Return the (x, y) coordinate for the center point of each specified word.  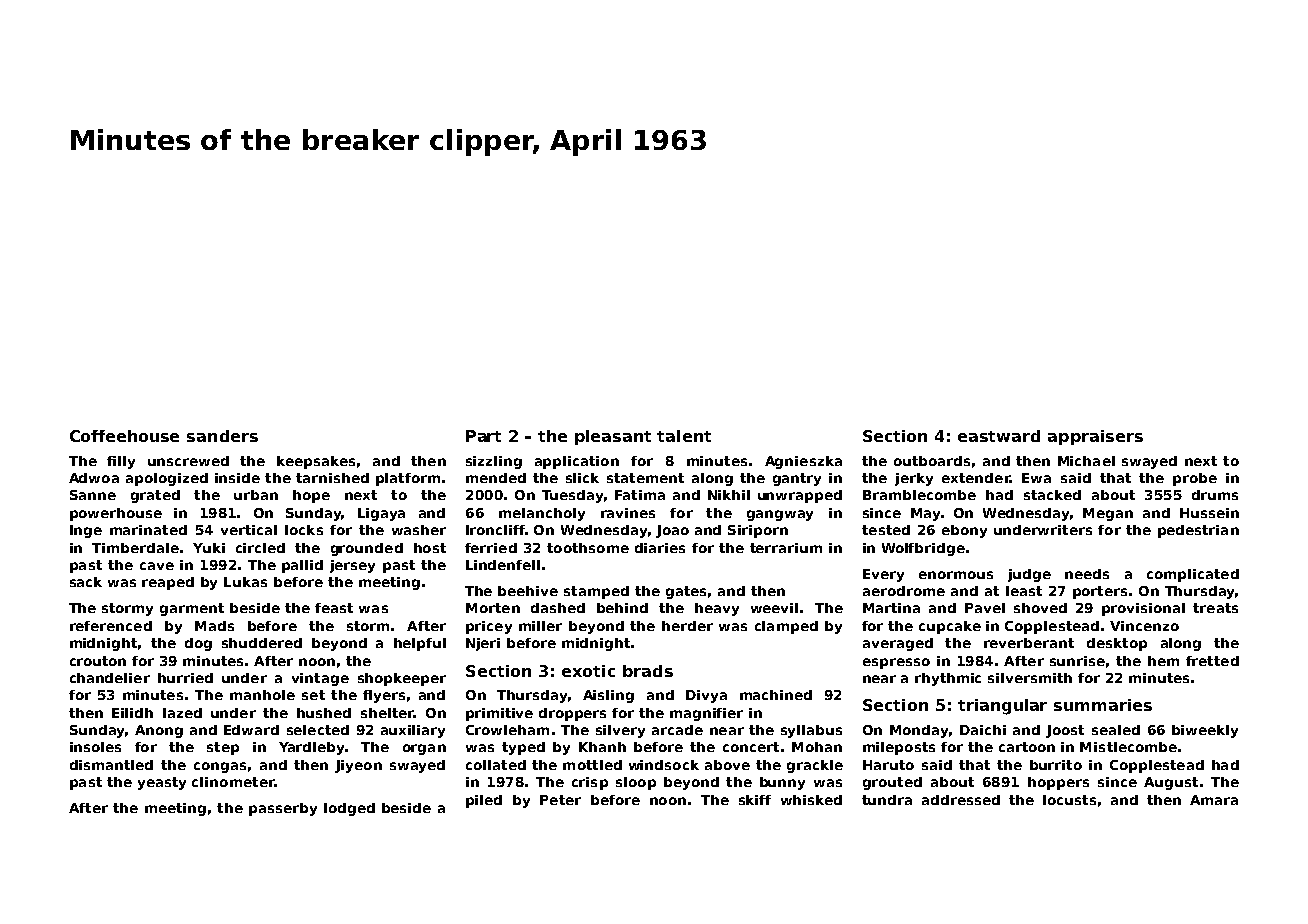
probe (1195, 479)
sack (86, 582)
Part (483, 436)
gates (686, 592)
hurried (185, 678)
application (577, 462)
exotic (588, 671)
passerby (283, 809)
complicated (1193, 575)
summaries (1103, 705)
